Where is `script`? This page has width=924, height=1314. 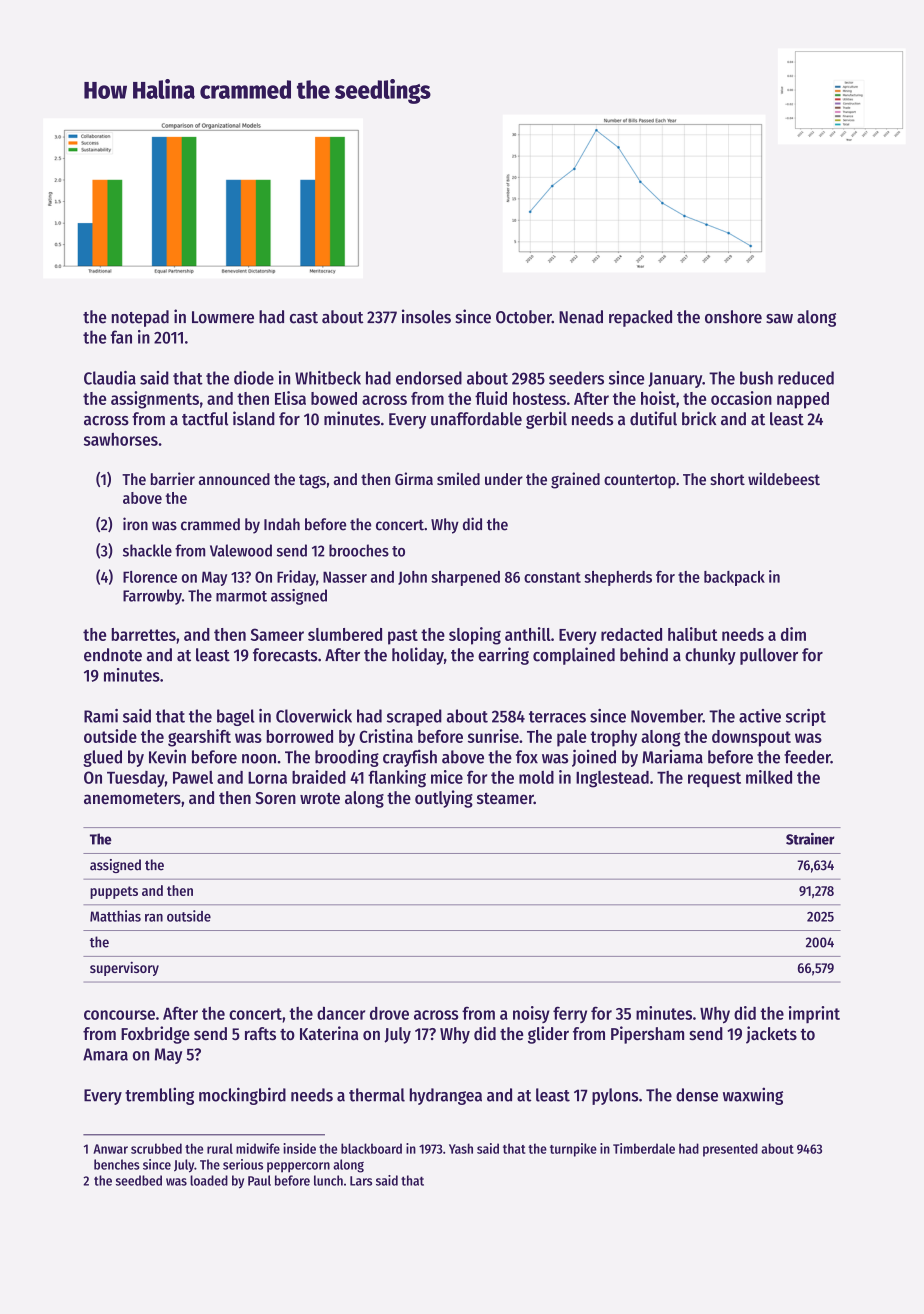 script is located at coordinates (806, 717).
